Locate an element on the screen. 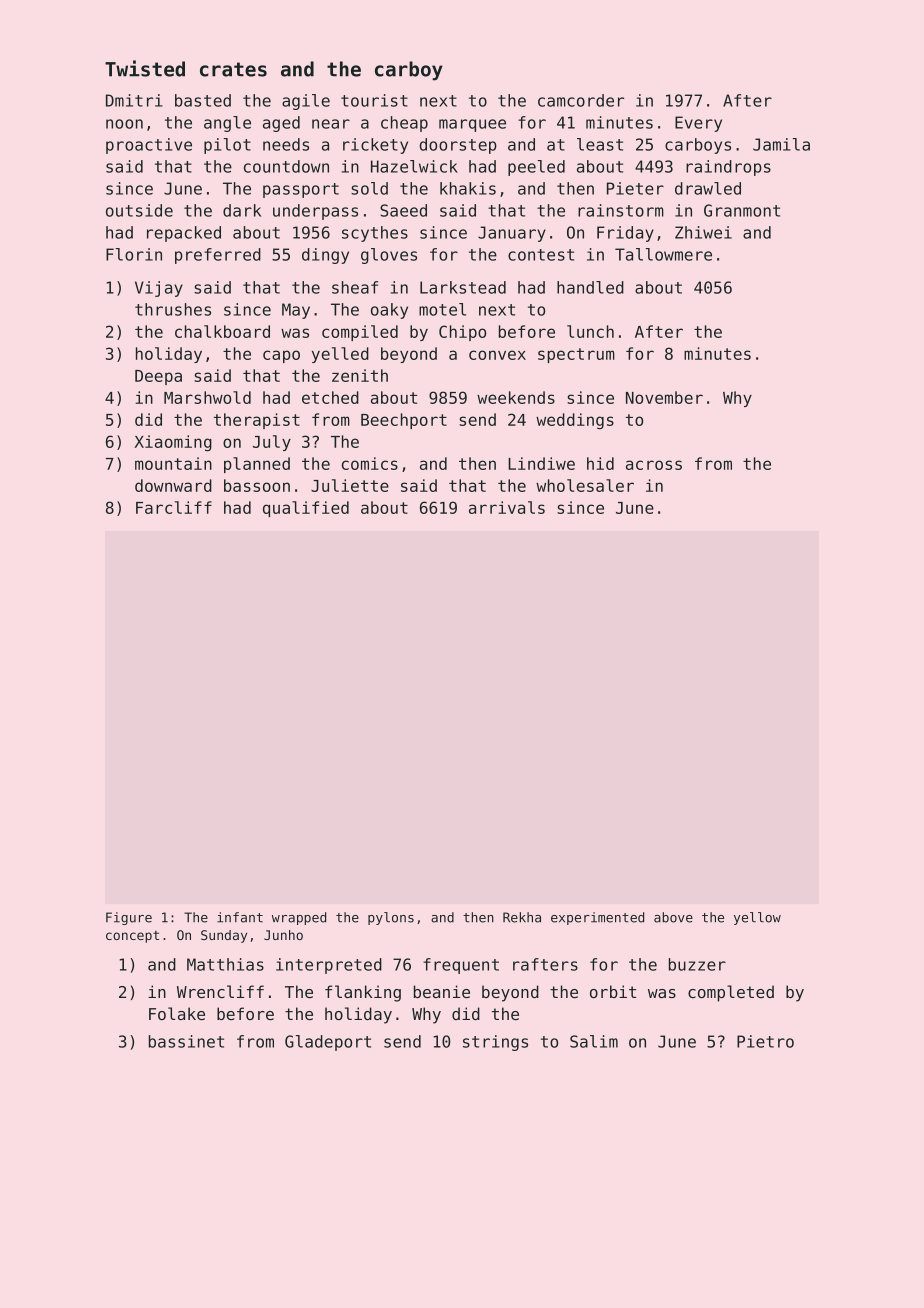 This screenshot has width=924, height=1308. Every is located at coordinates (698, 124).
